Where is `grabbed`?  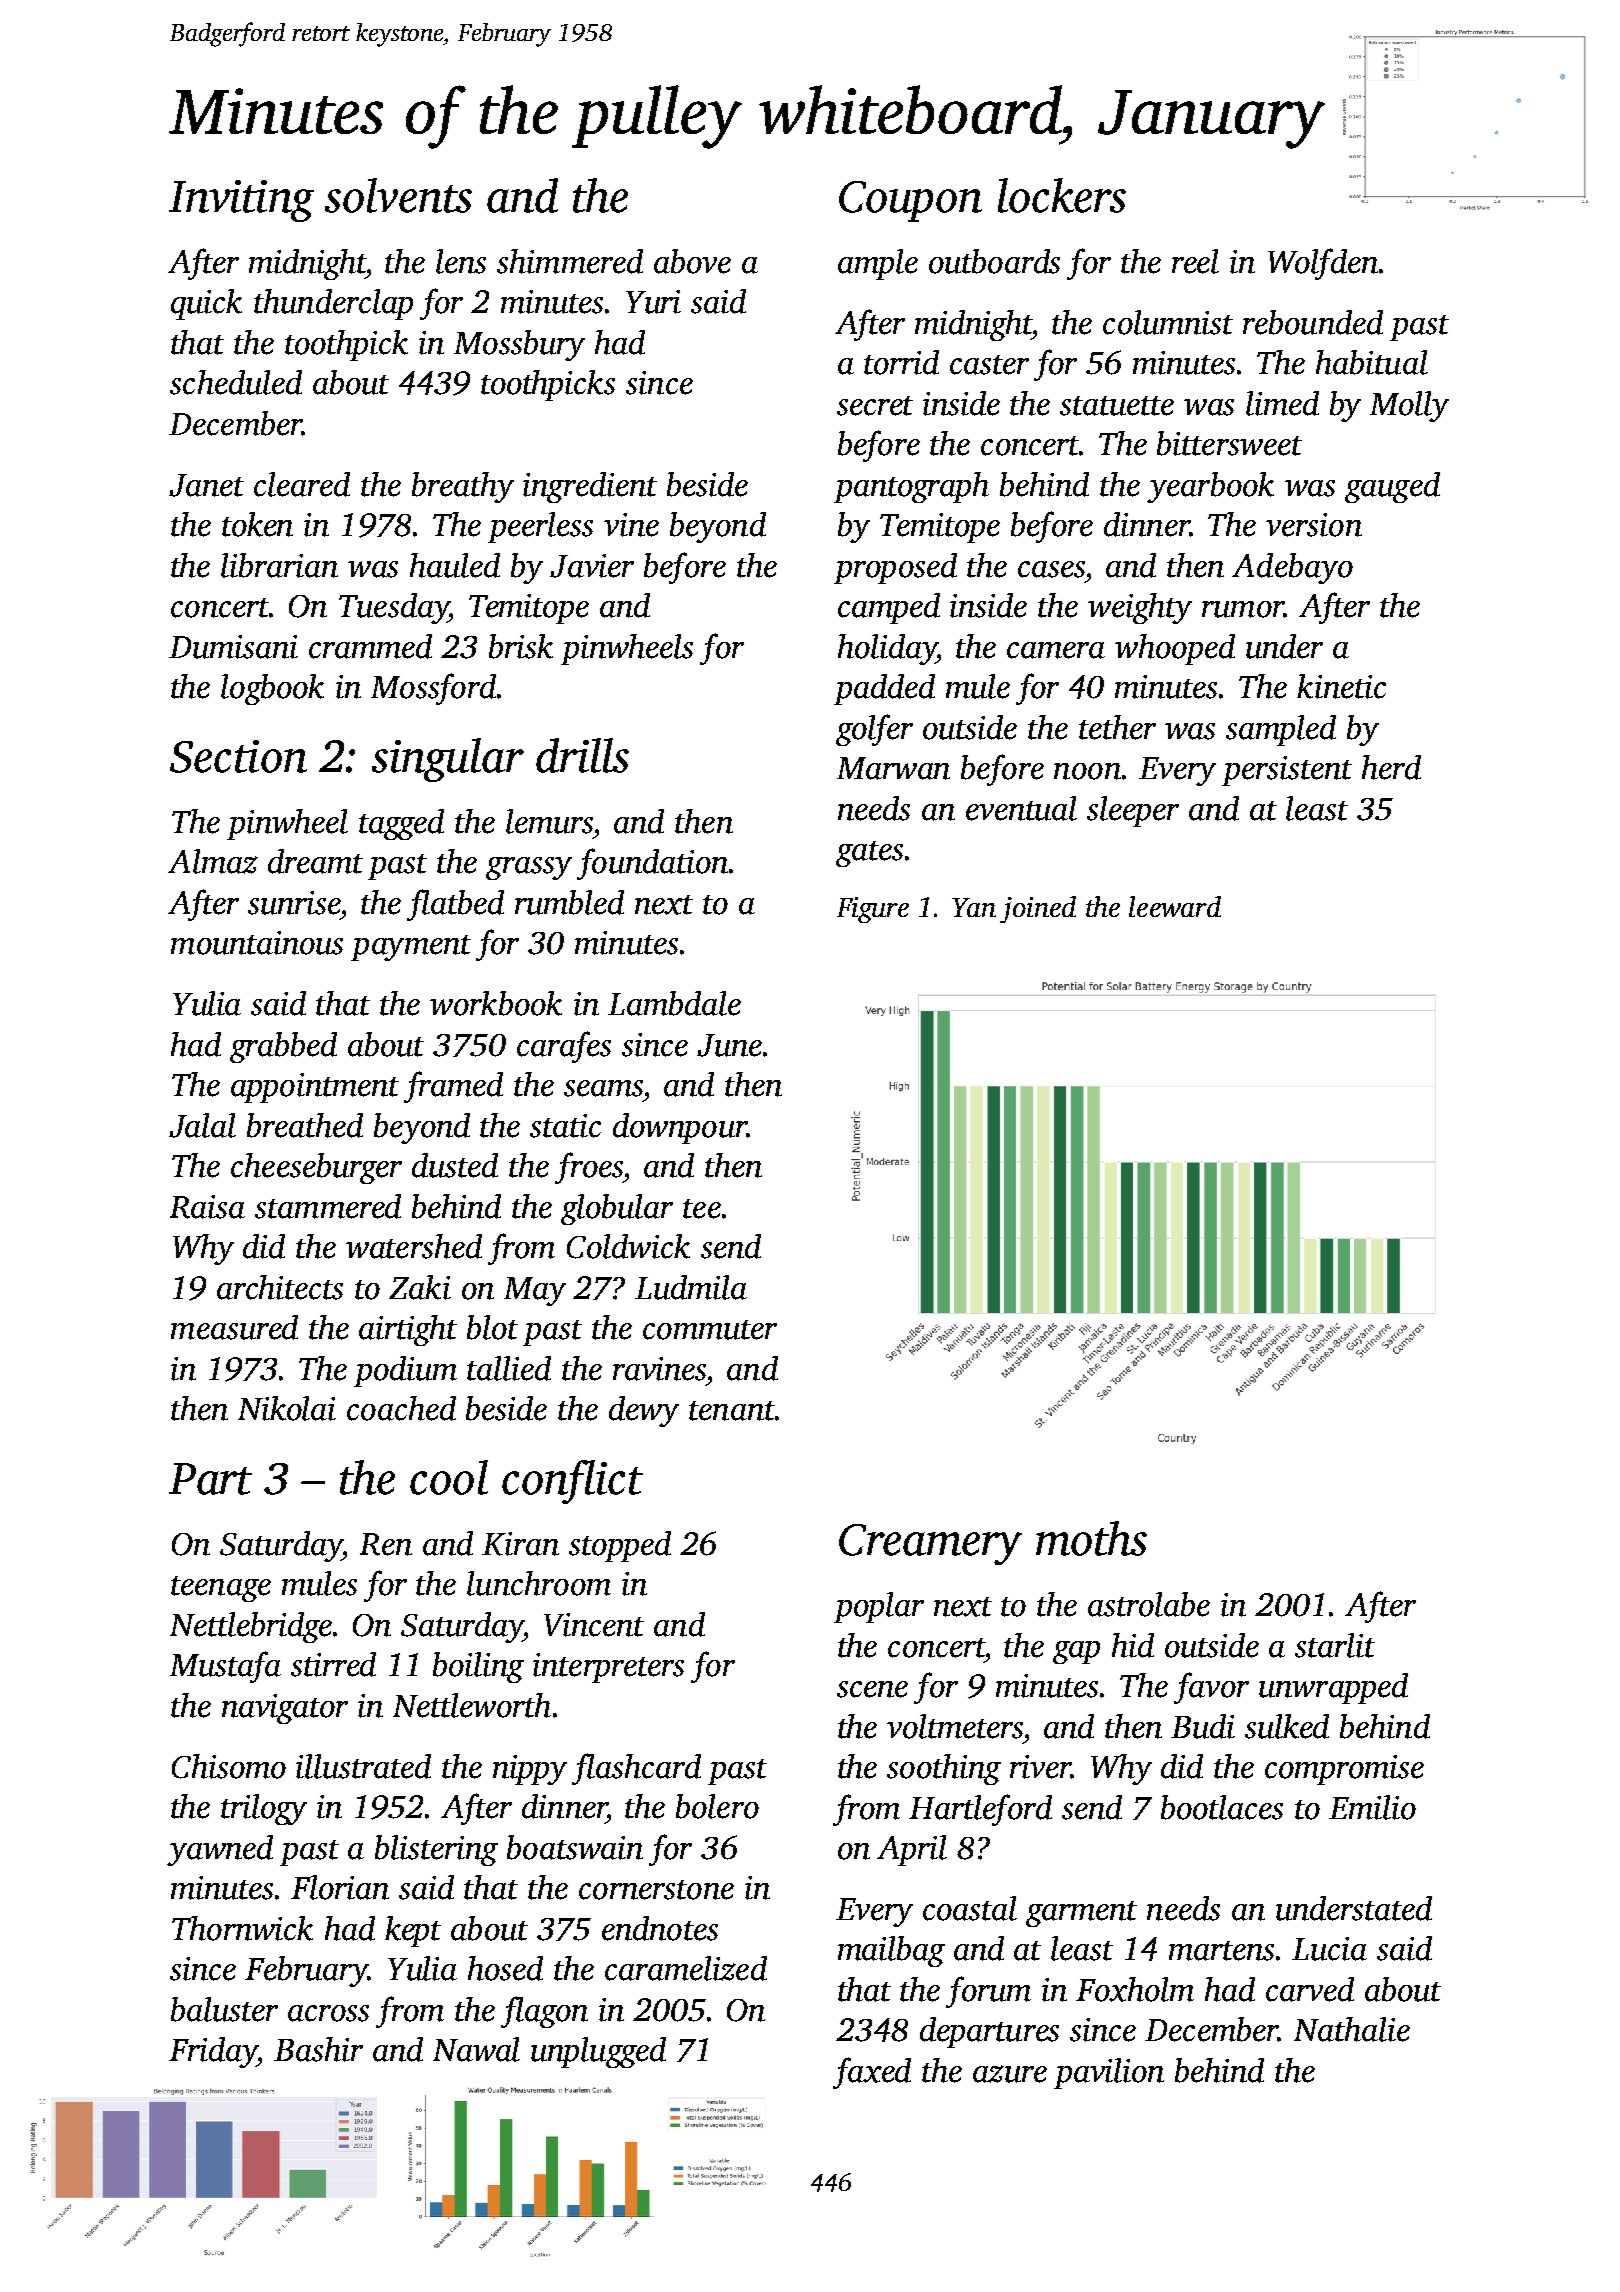
grabbed is located at coordinates (283, 1047).
